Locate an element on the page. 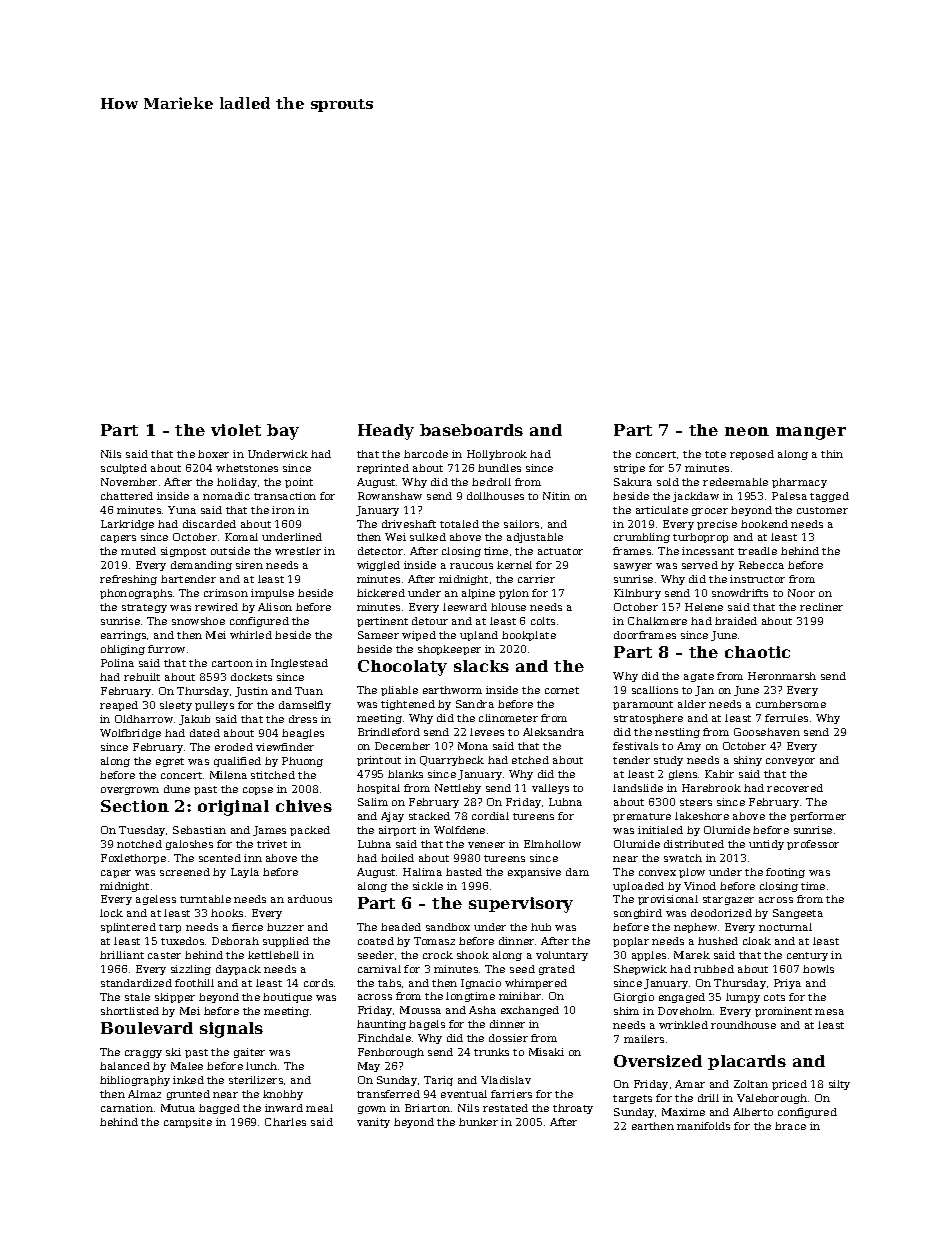  whimpered is located at coordinates (536, 984).
